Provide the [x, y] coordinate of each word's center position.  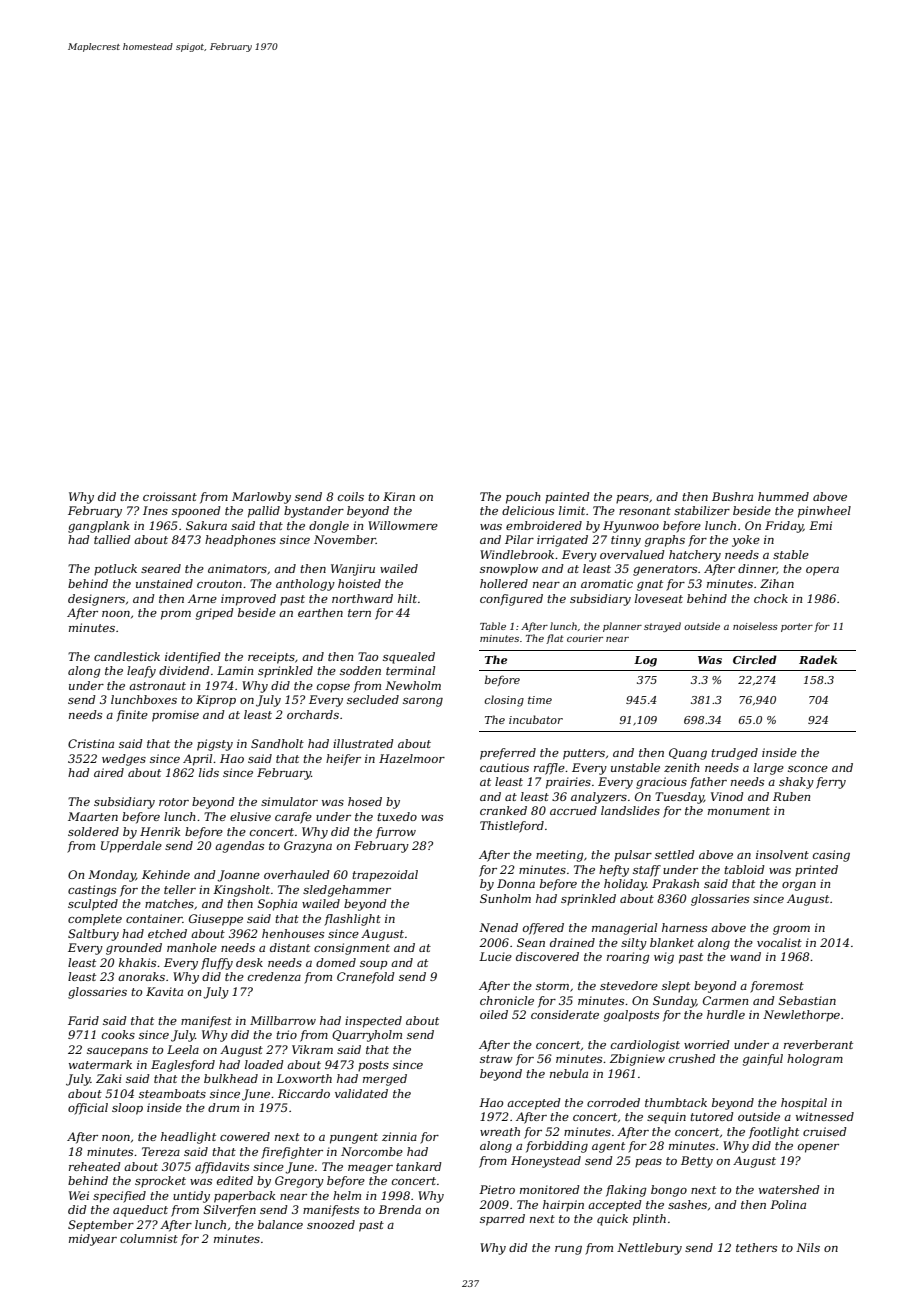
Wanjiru [353, 570]
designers [96, 600]
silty [634, 944]
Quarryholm [367, 1036]
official [88, 1109]
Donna [516, 883]
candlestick [127, 656]
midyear [93, 1240]
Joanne [238, 876]
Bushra [732, 496]
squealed [409, 658]
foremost [777, 987]
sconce [808, 769]
